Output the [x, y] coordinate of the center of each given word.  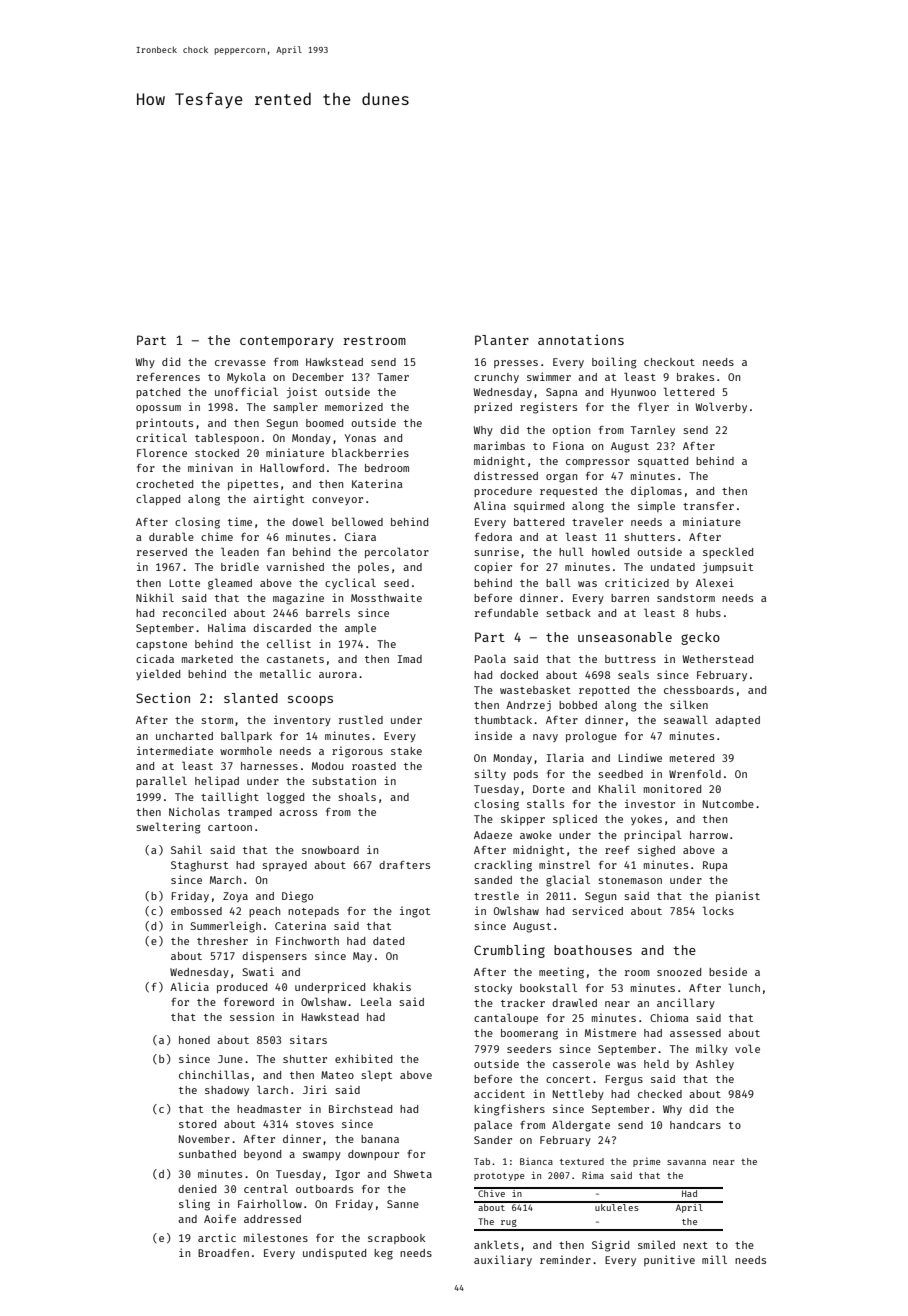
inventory [302, 720]
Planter [502, 340]
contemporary [287, 342]
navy [545, 738]
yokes [646, 820]
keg [383, 1254]
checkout [669, 362]
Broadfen [223, 1253]
